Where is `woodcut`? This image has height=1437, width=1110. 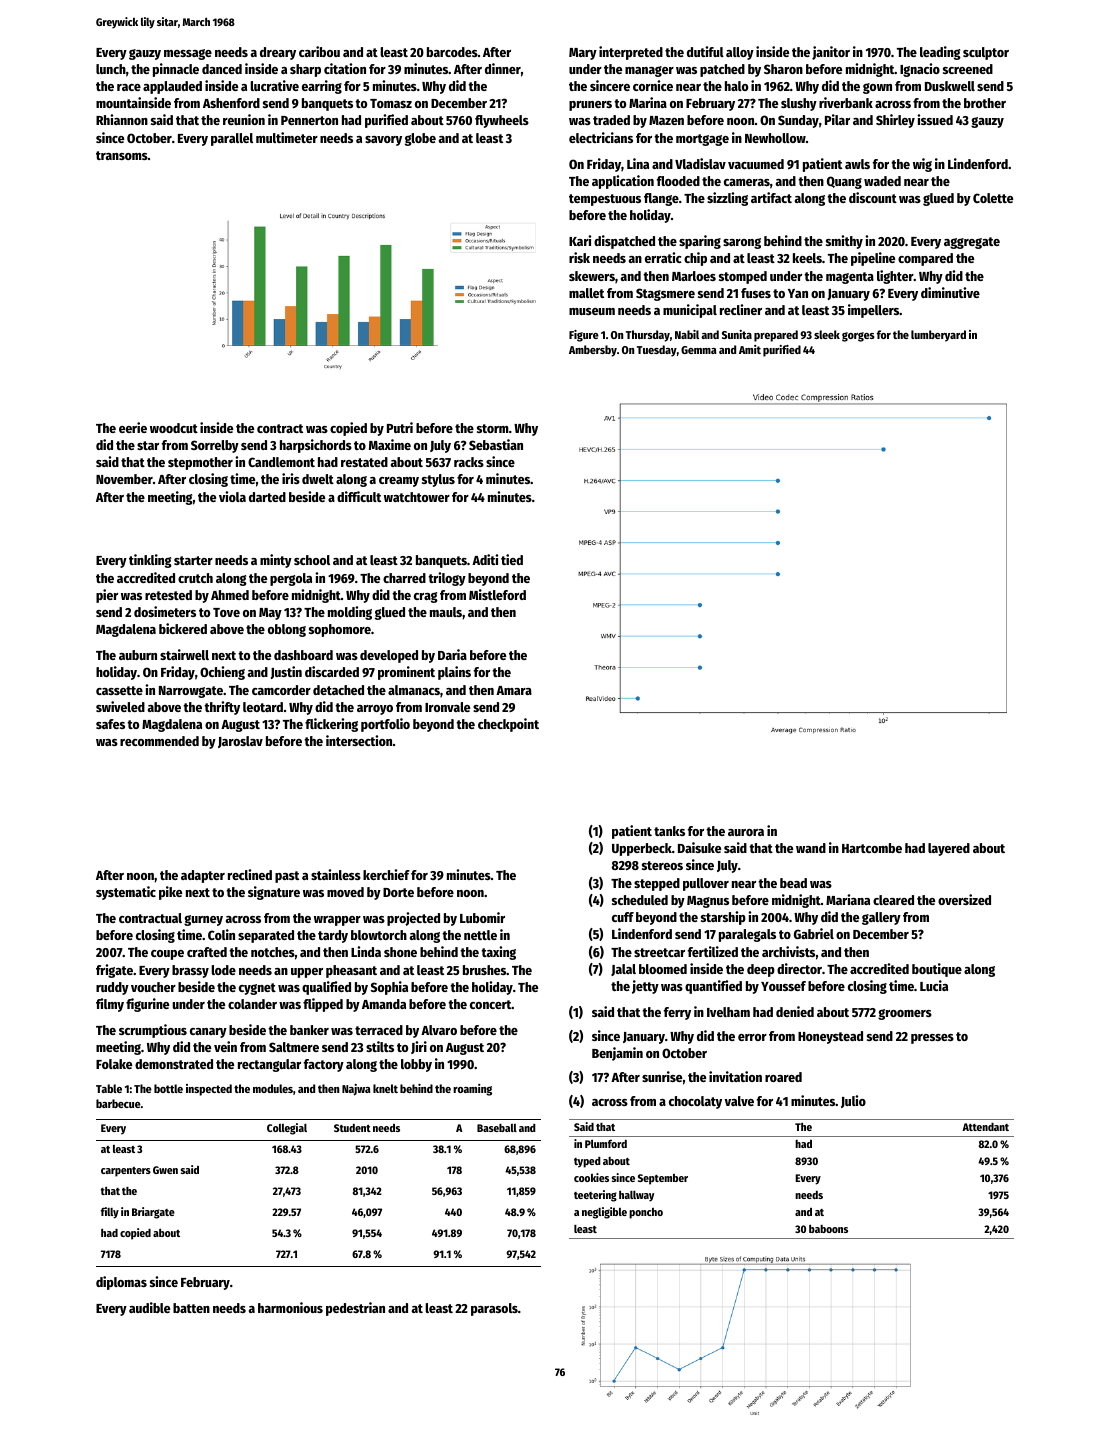 woodcut is located at coordinates (174, 428).
